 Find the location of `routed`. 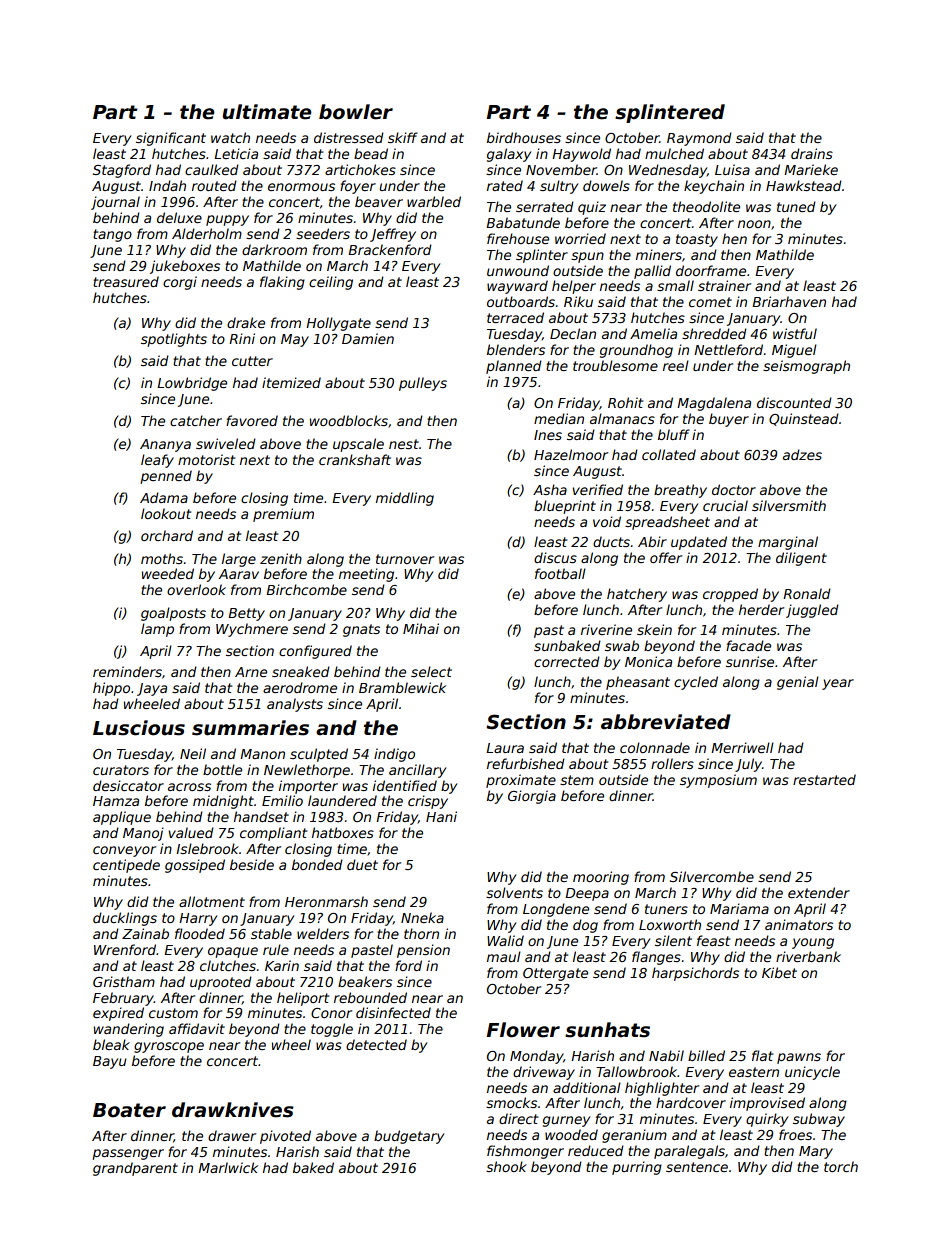

routed is located at coordinates (214, 185).
